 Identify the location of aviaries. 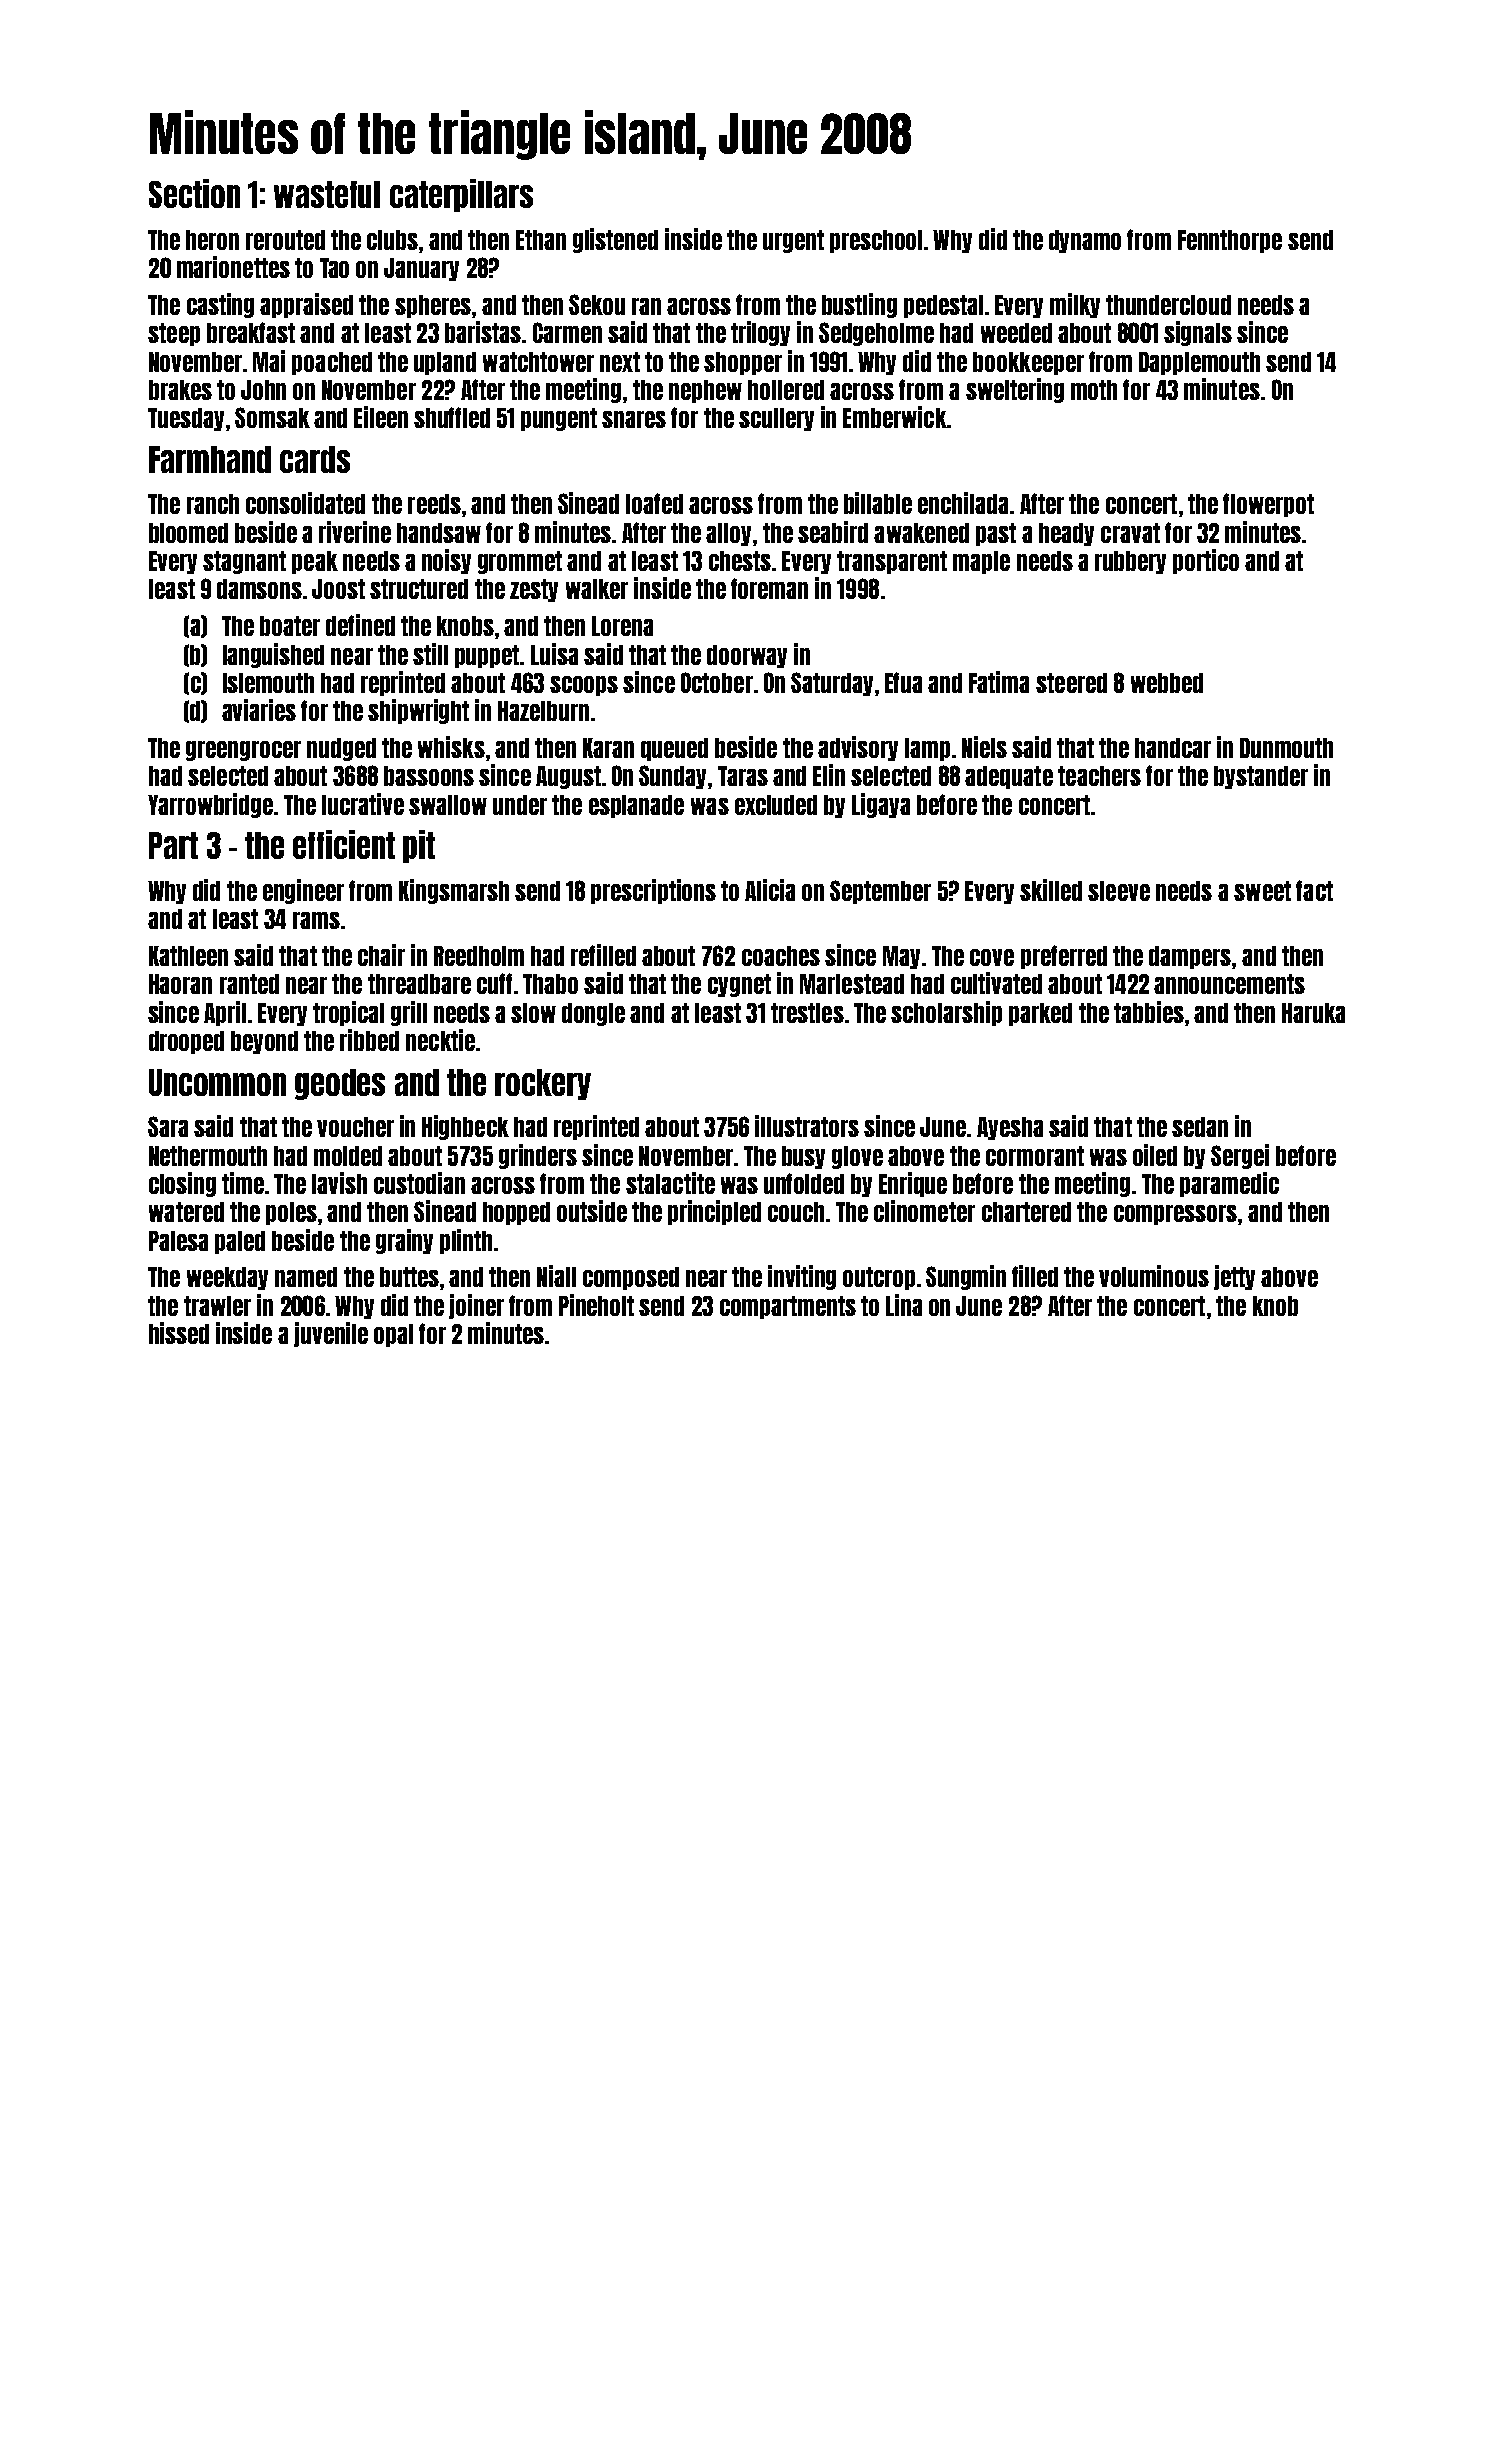
(259, 710).
